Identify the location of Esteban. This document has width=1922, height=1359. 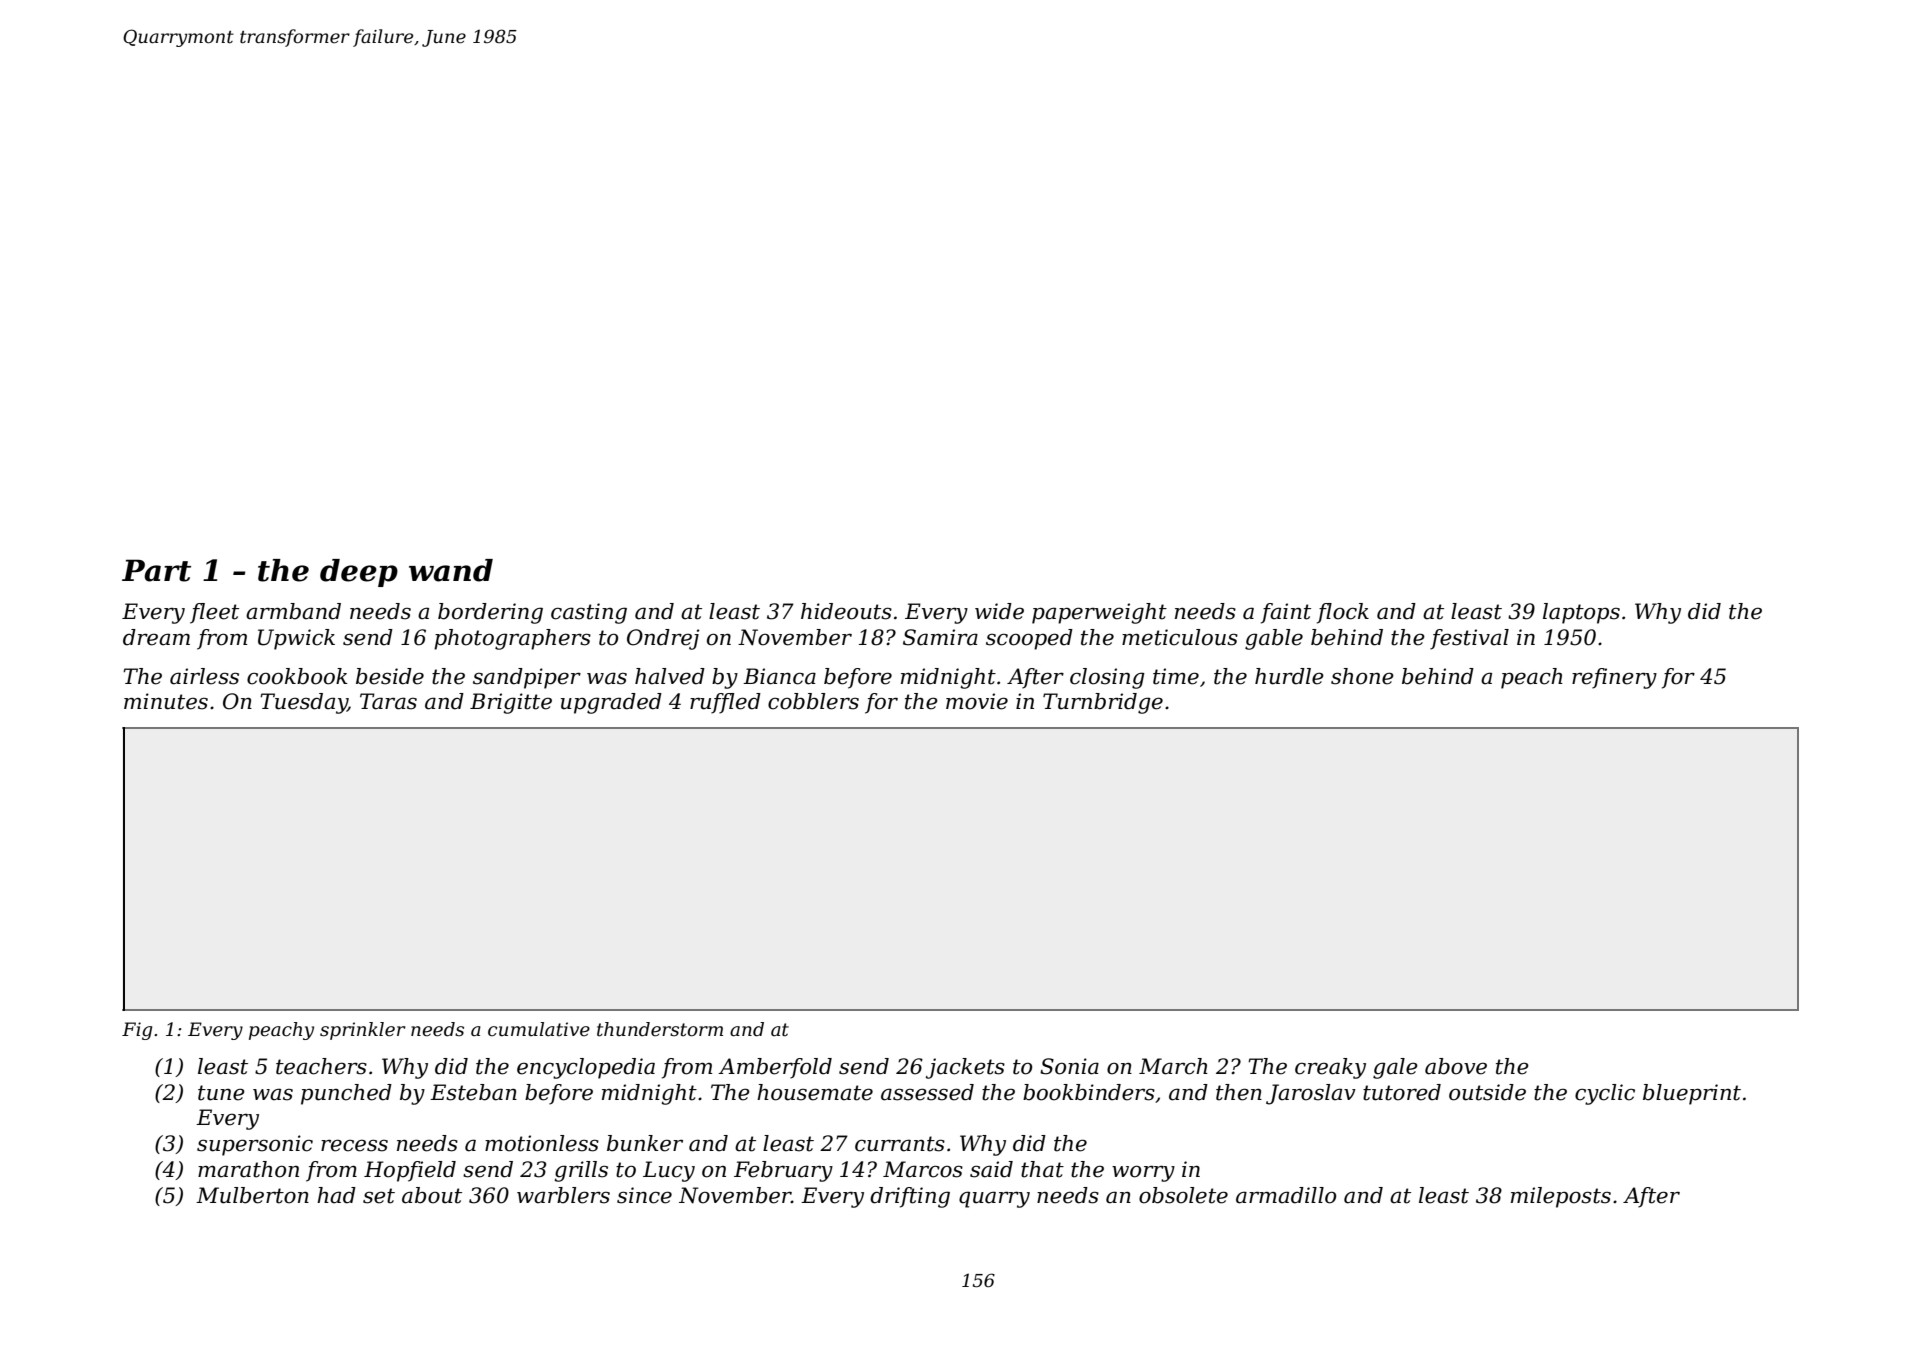
(473, 1092).
